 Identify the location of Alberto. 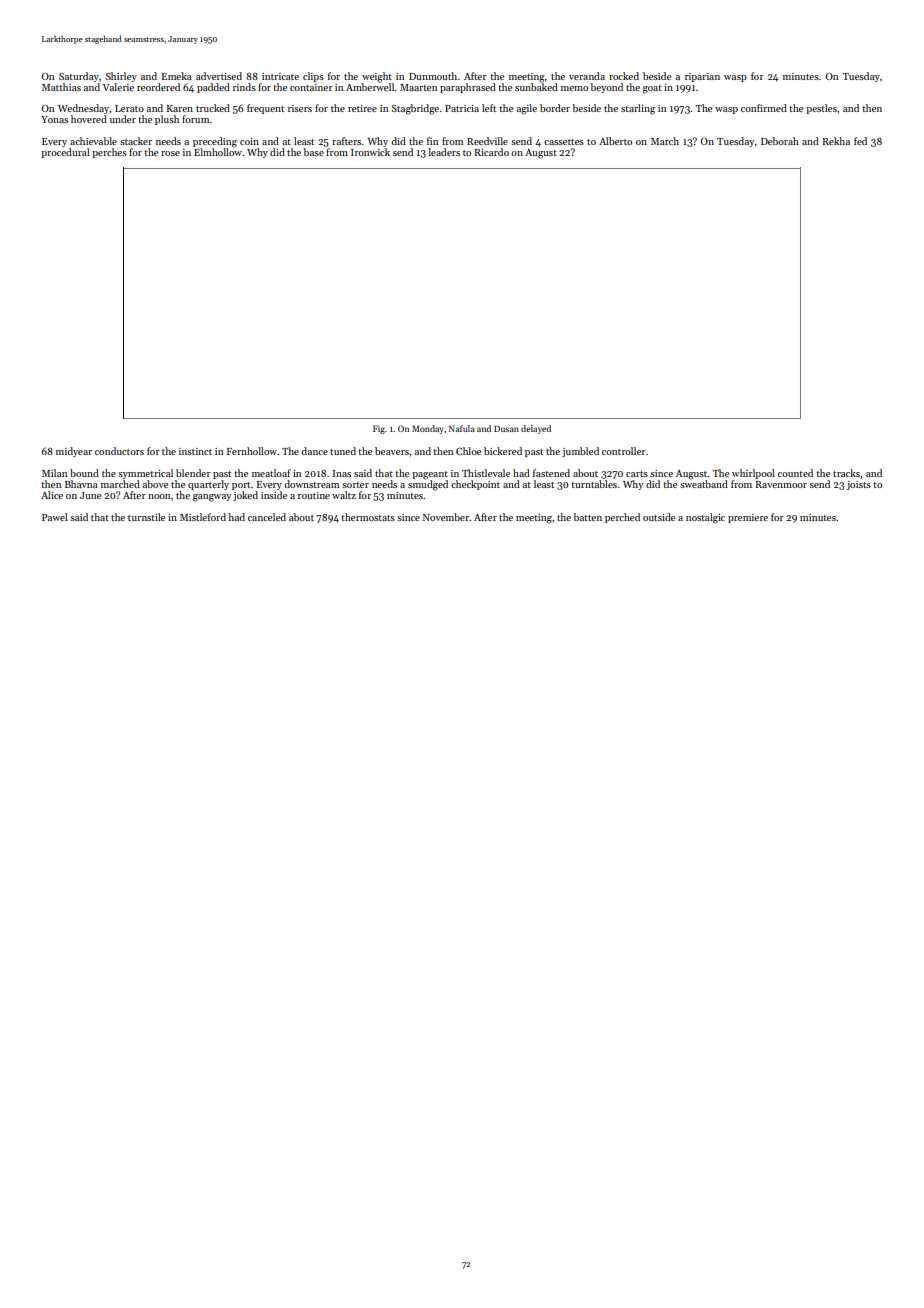
(615, 141).
